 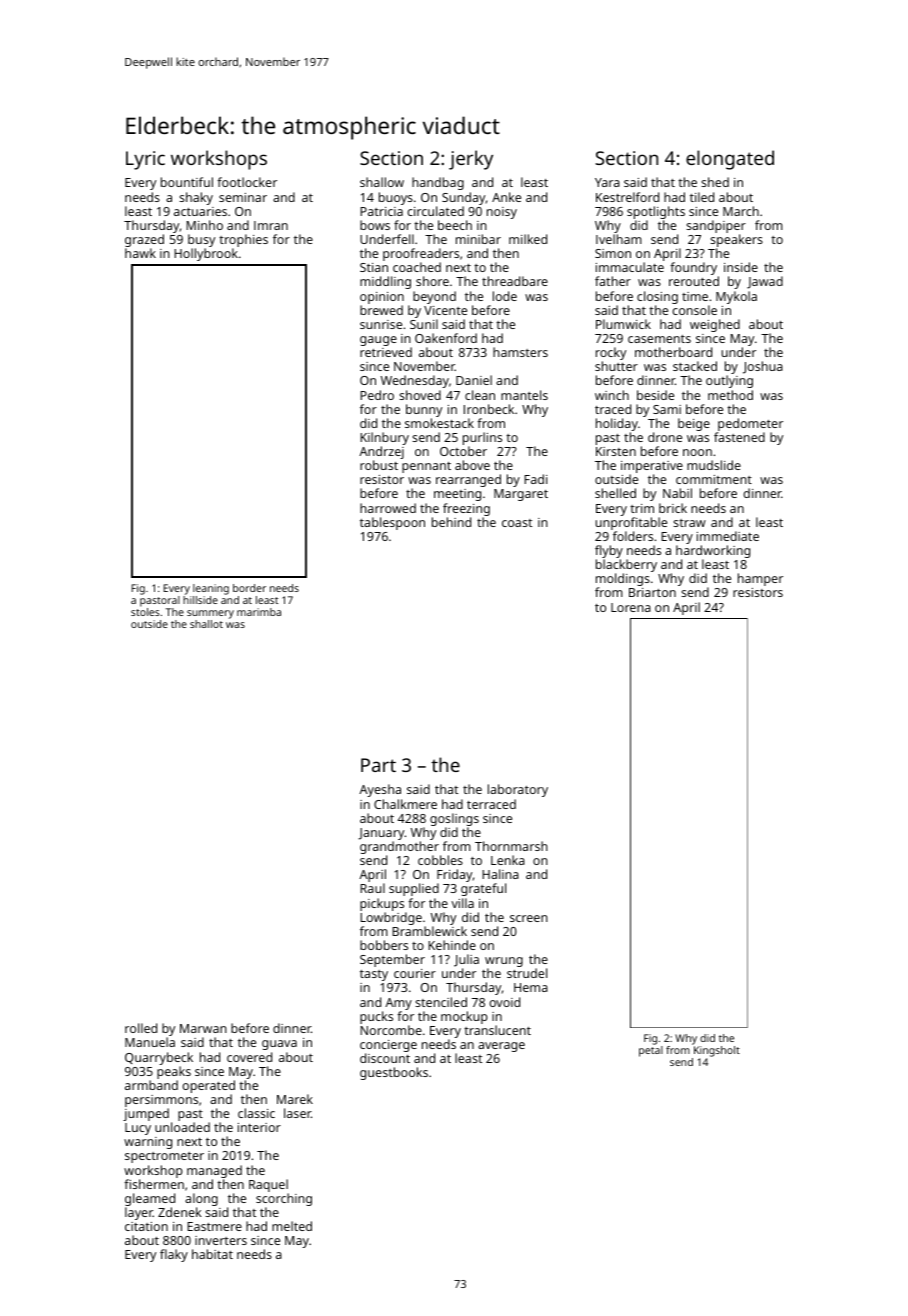 What do you see at coordinates (651, 1051) in the screenshot?
I see `petal` at bounding box center [651, 1051].
